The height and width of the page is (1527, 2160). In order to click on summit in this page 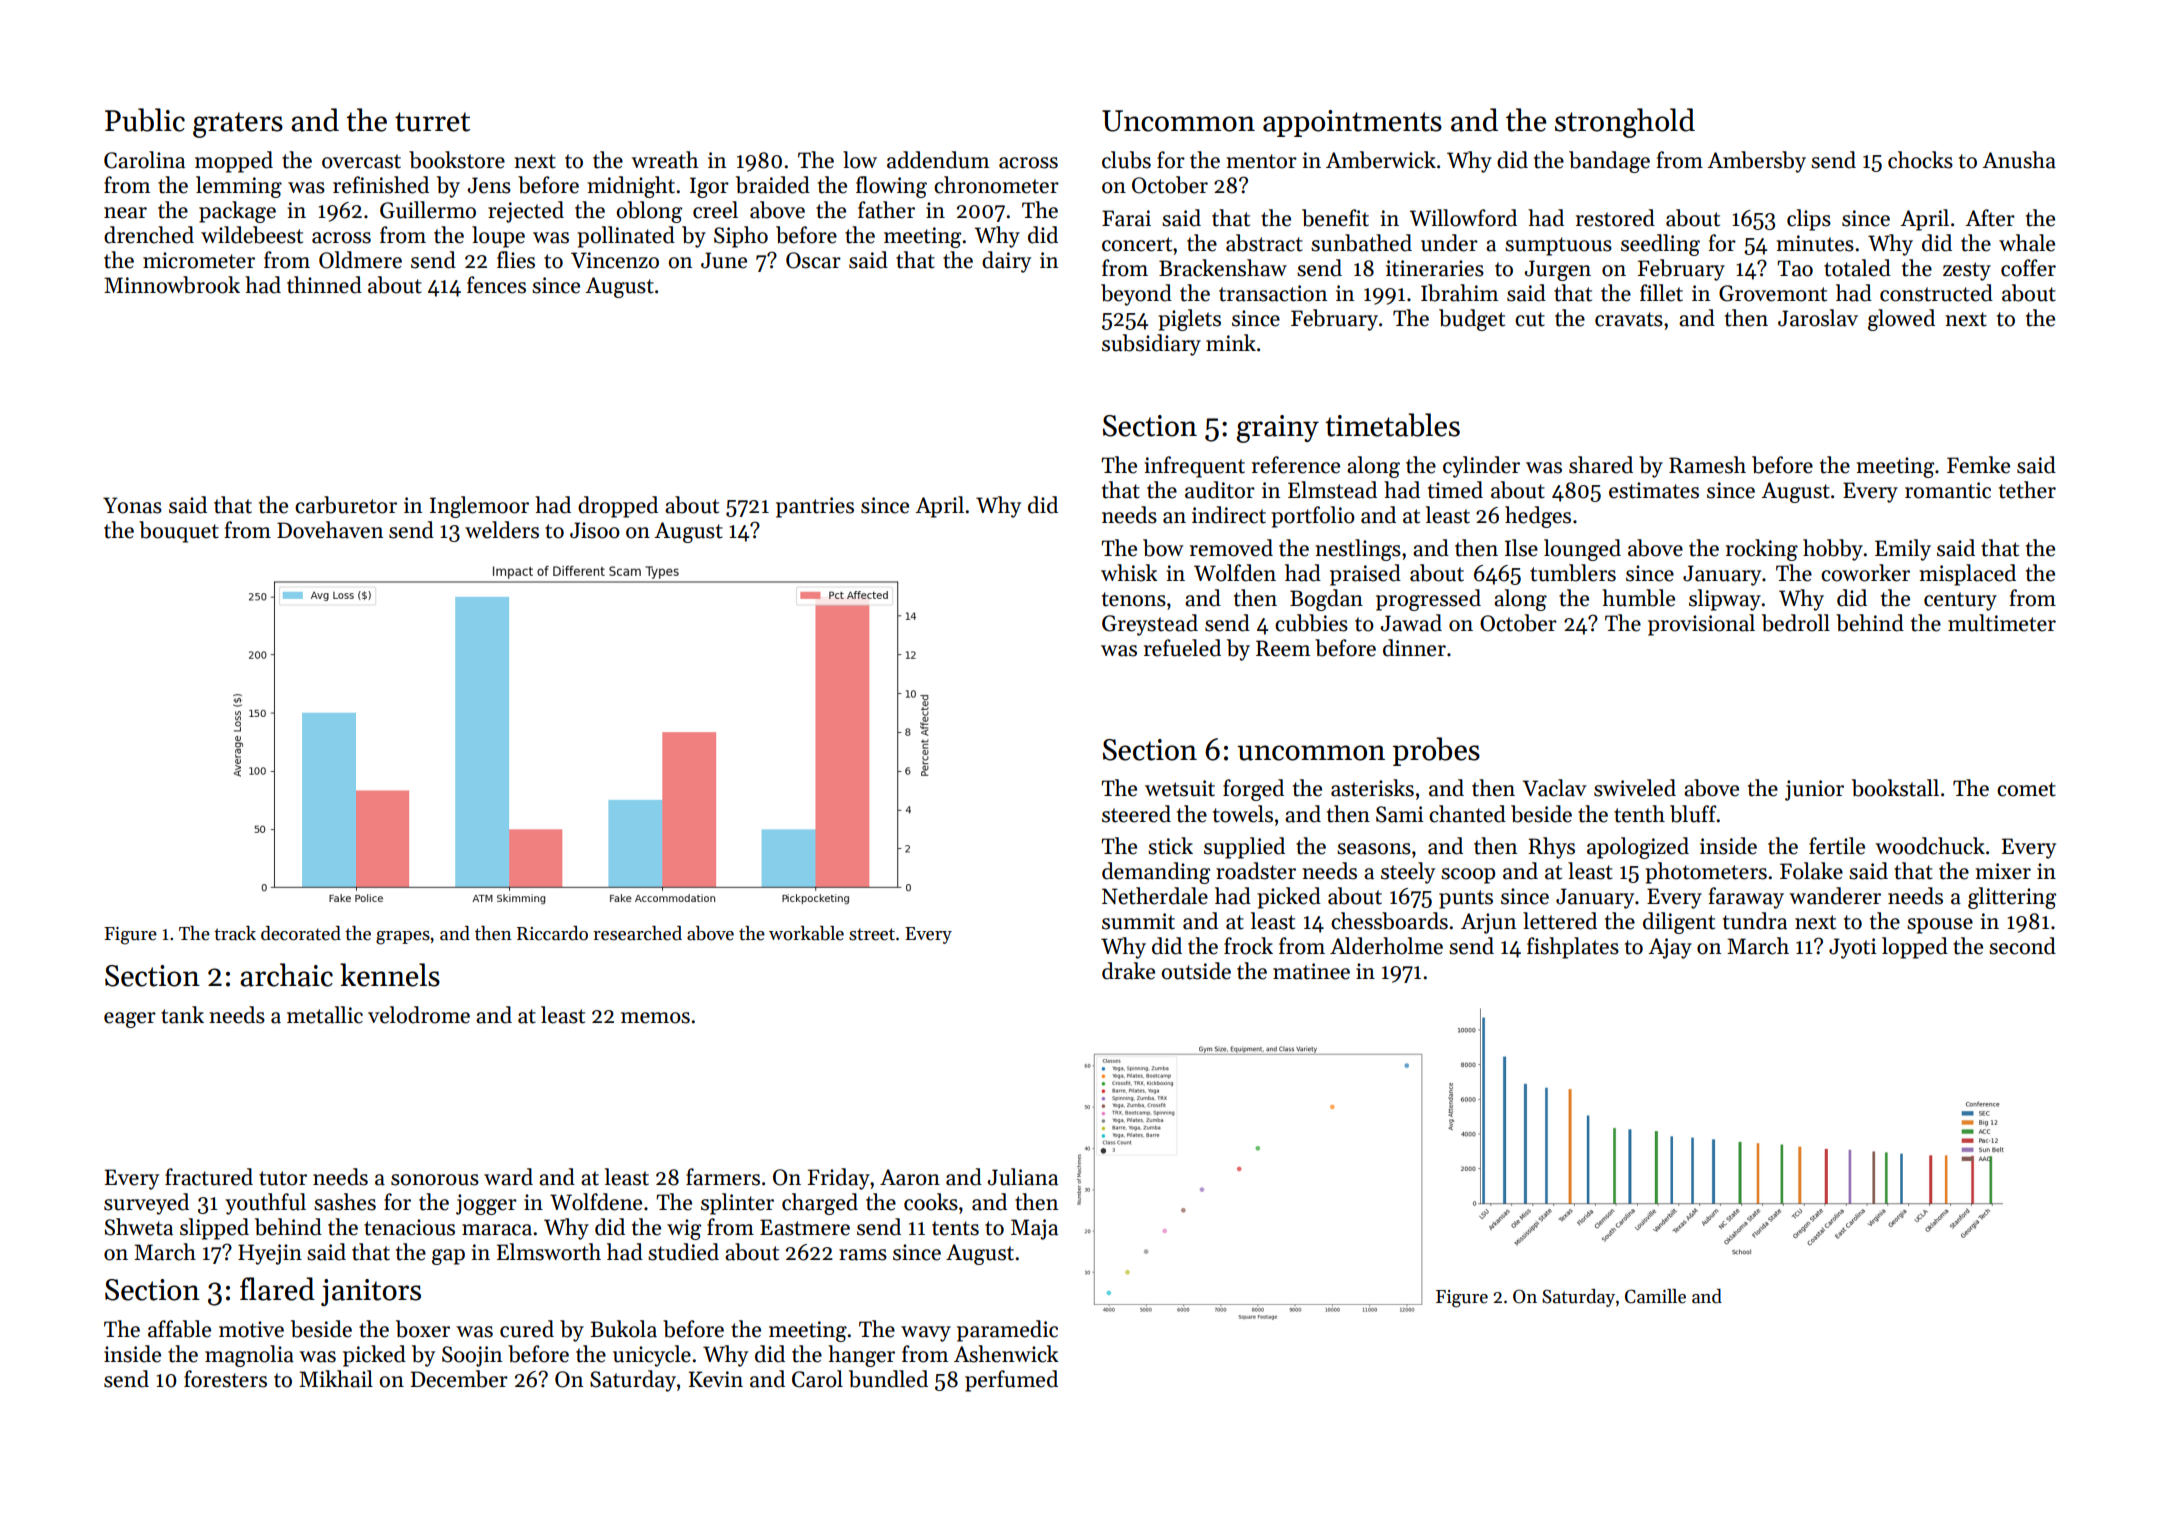, I will do `click(1138, 921)`.
